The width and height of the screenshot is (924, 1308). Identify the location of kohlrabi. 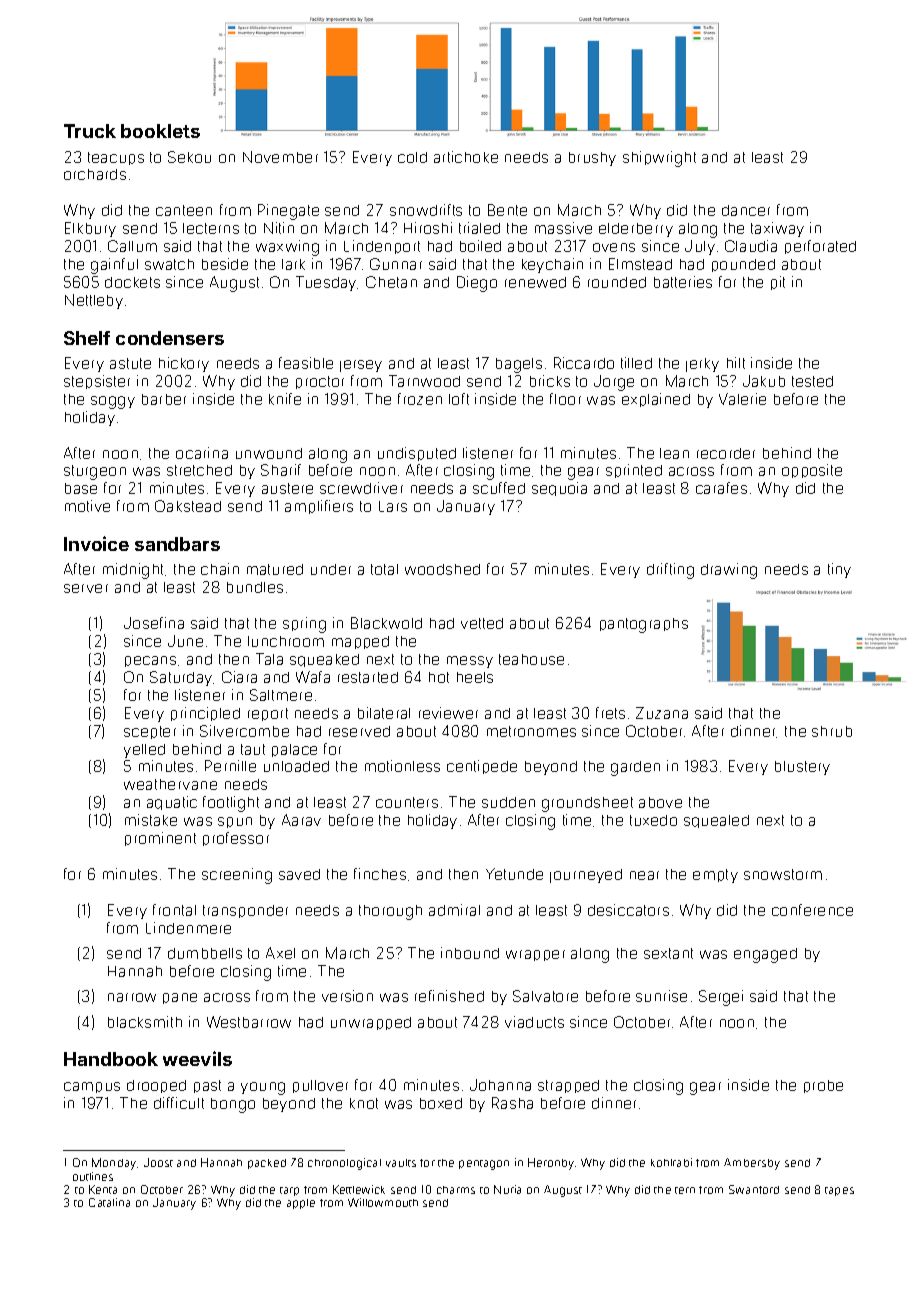
(671, 1162).
